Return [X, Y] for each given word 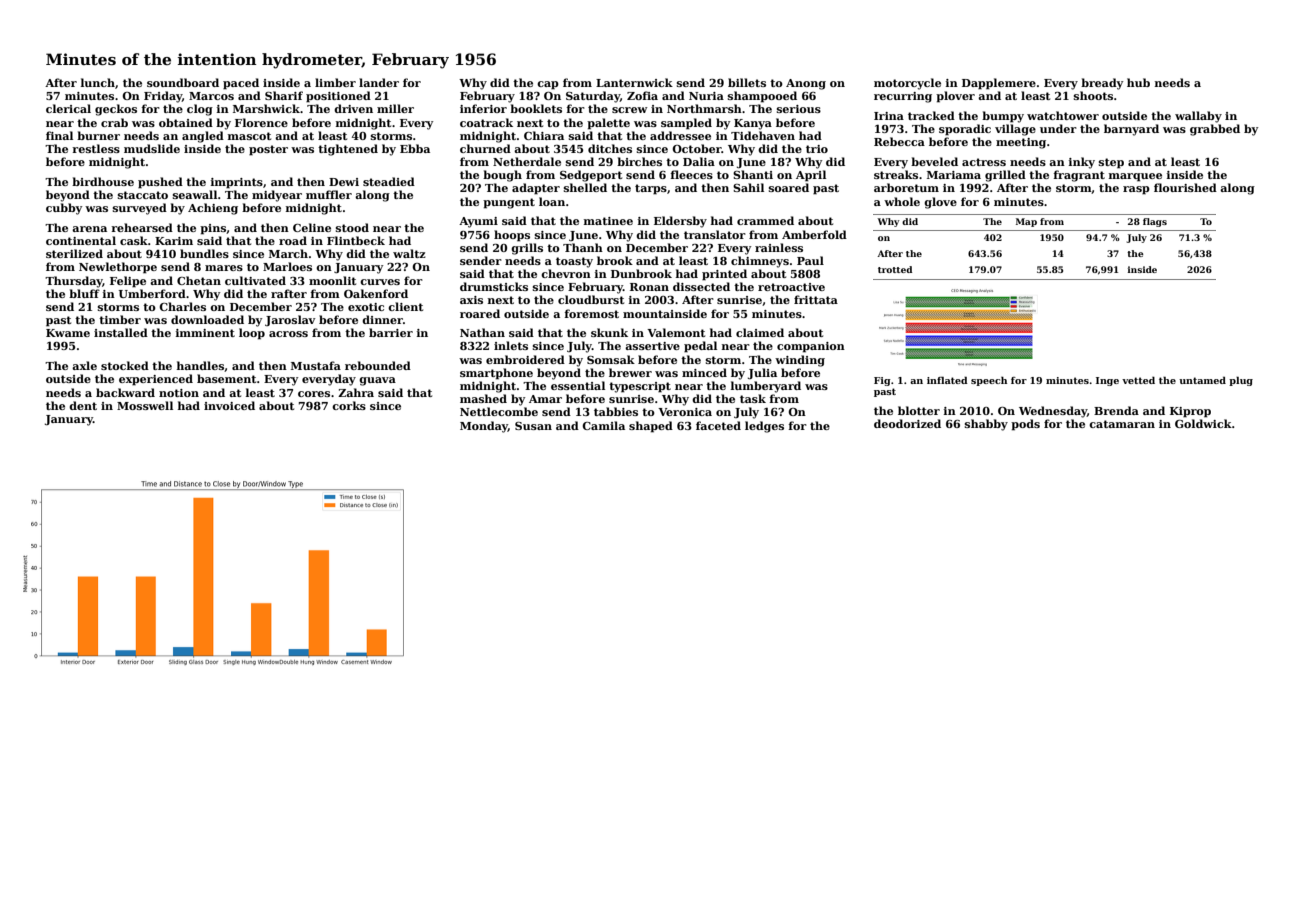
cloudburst [591, 299]
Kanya [753, 124]
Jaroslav [290, 320]
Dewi [344, 182]
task [753, 398]
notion [179, 393]
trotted [895, 269]
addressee [680, 135]
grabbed [1215, 130]
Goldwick [1203, 423]
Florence [261, 122]
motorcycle [907, 84]
